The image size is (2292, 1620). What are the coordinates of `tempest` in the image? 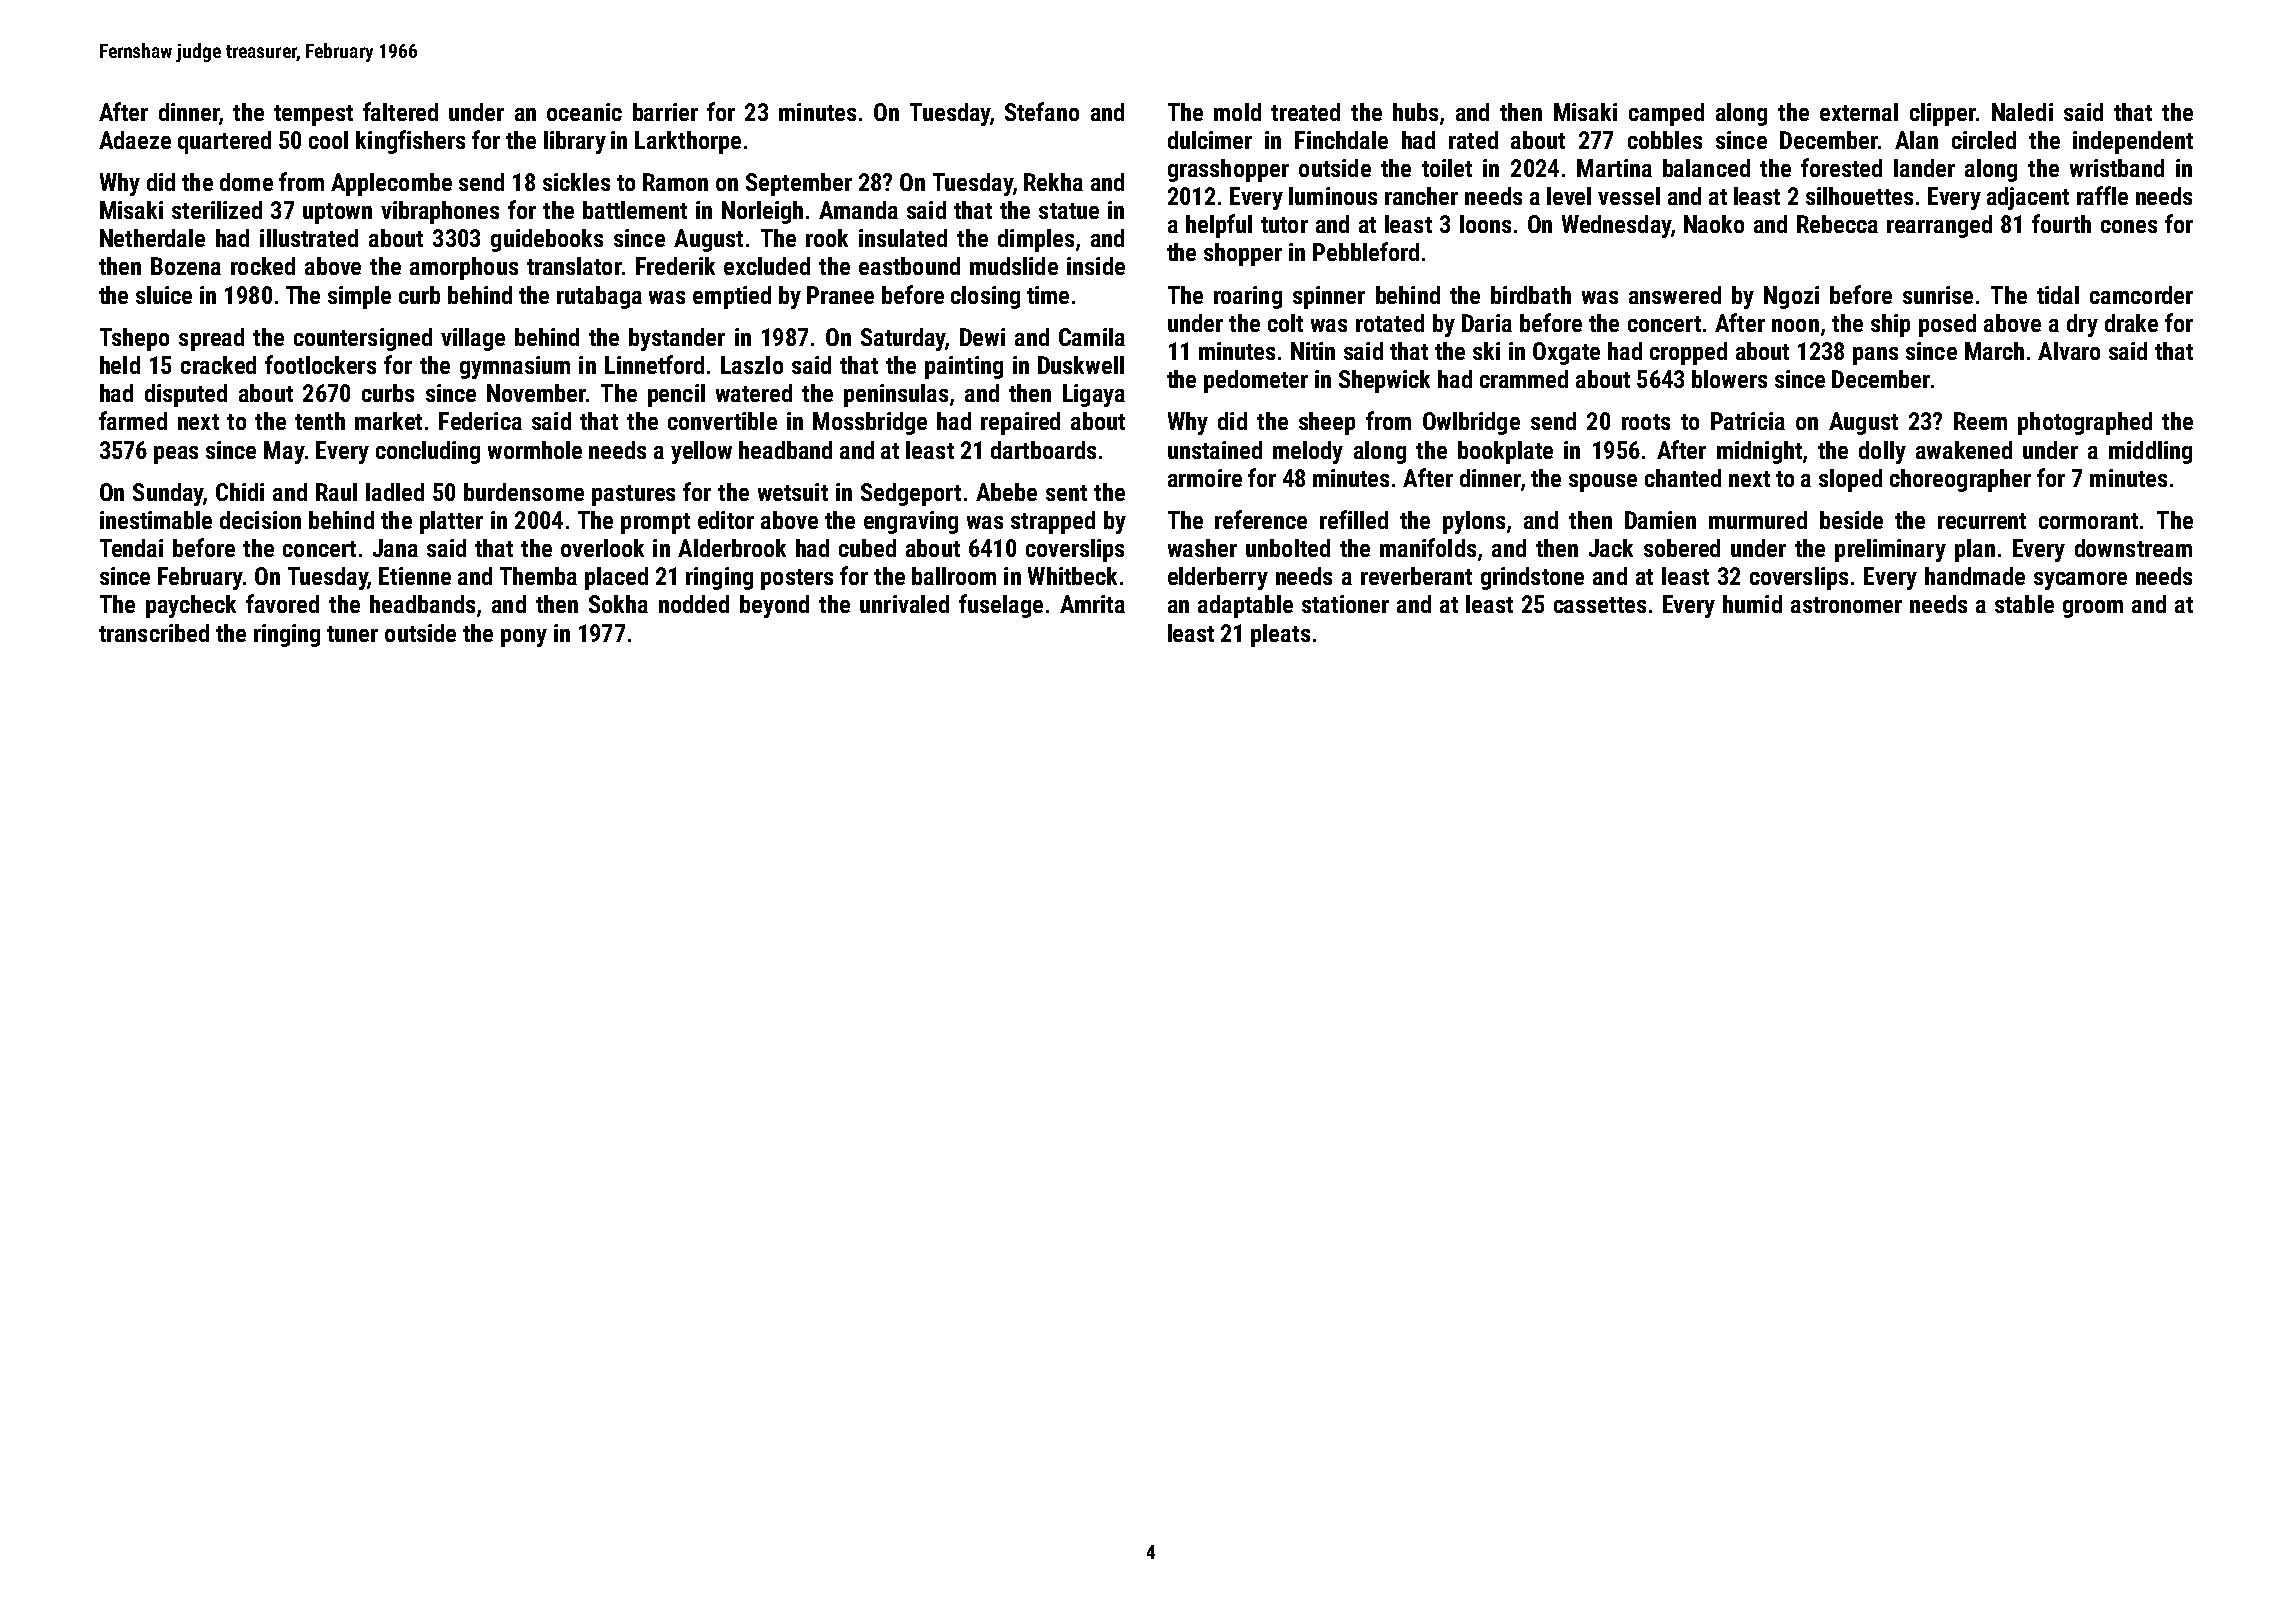 It's located at (313, 115).
